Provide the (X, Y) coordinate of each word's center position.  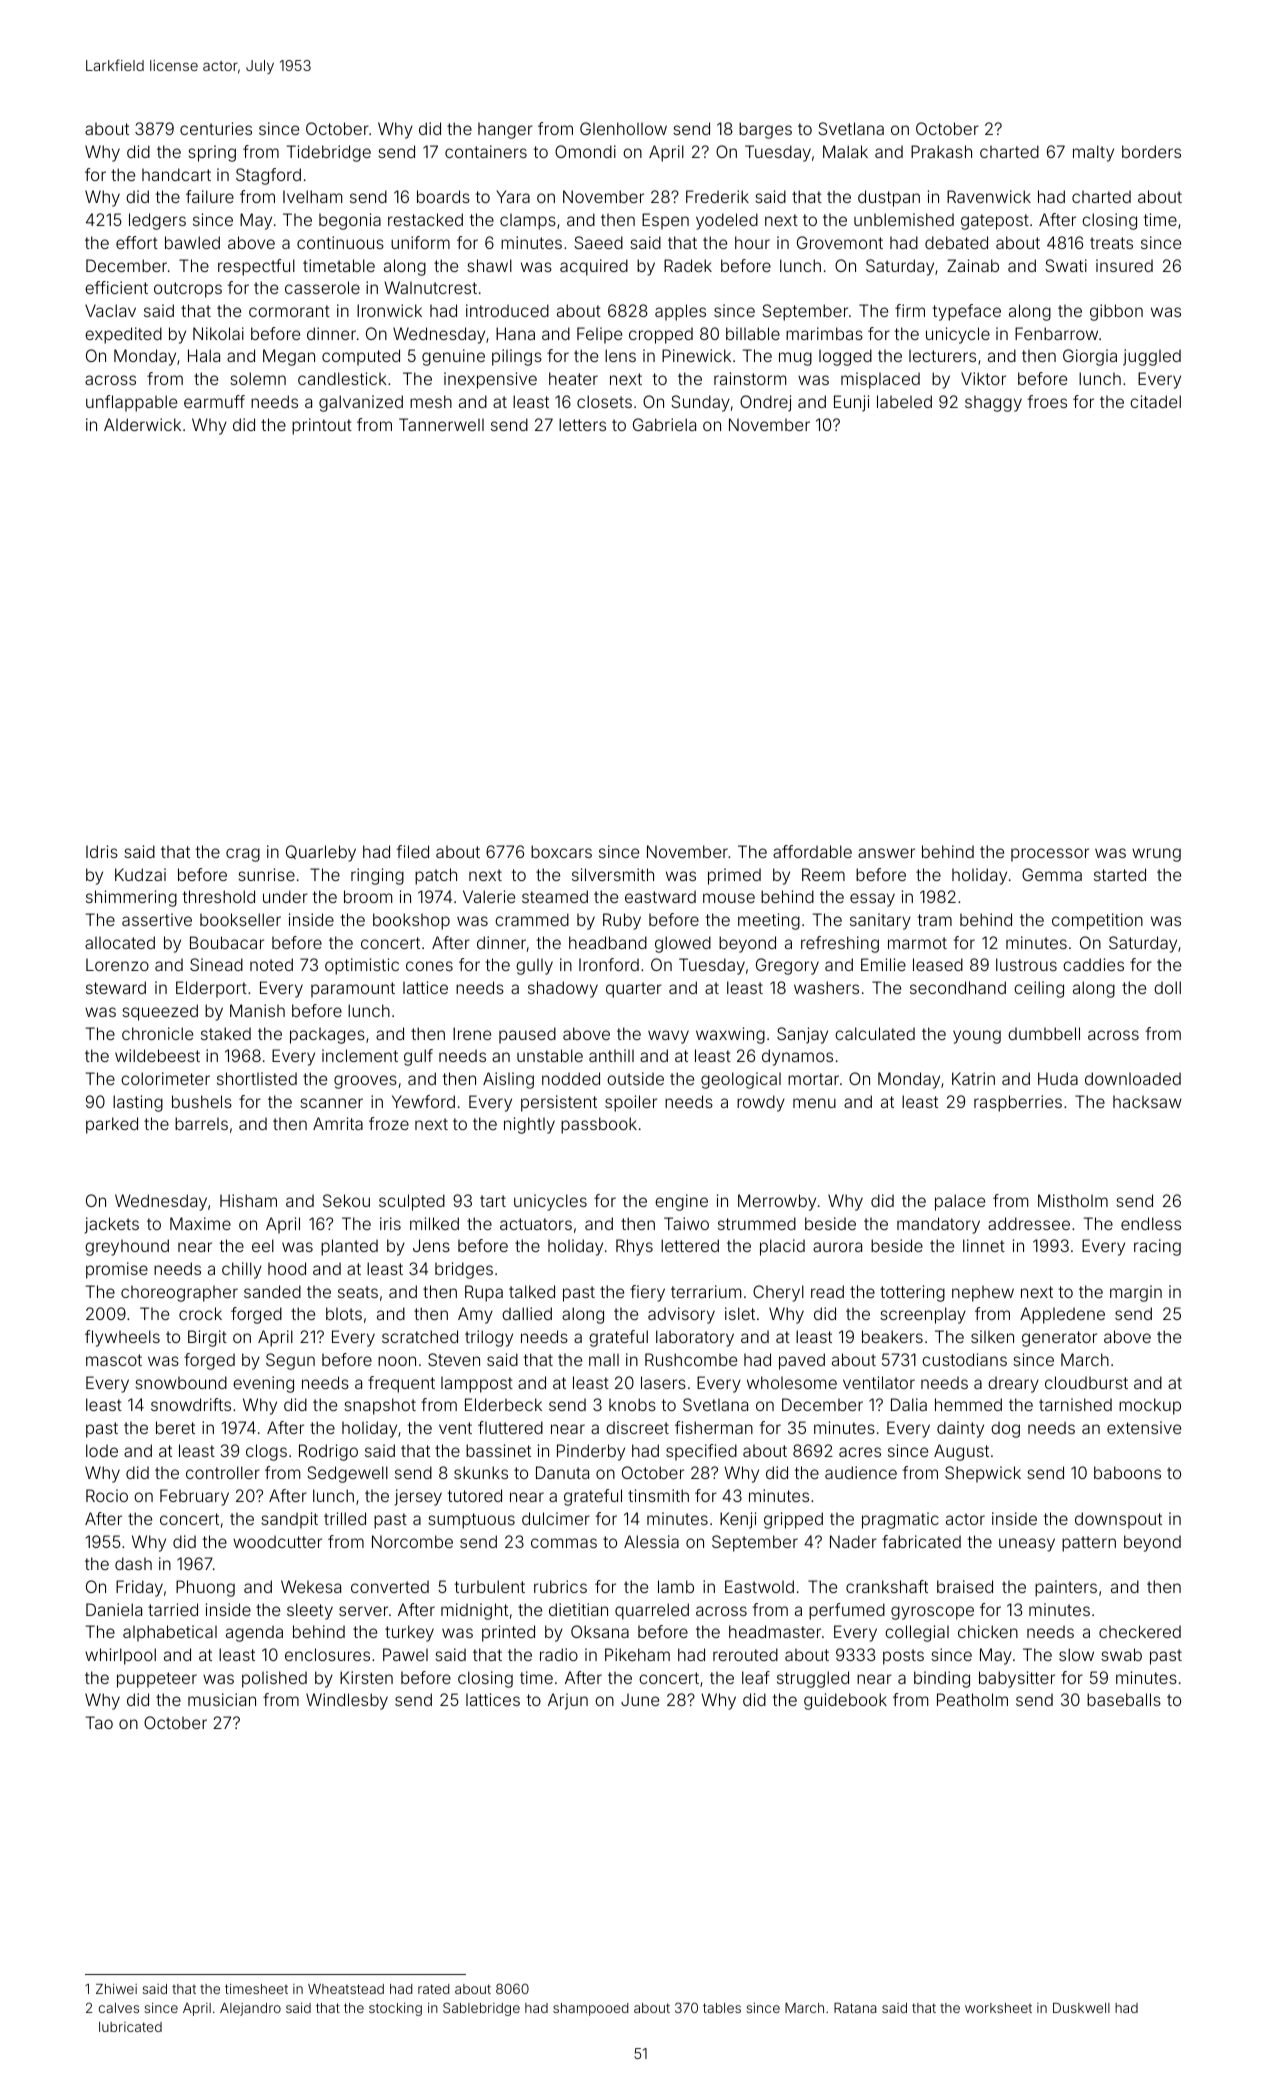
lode (102, 1450)
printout (322, 426)
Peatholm (972, 1699)
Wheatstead (346, 1989)
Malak (845, 151)
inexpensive (490, 380)
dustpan (889, 198)
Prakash (941, 151)
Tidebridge (329, 153)
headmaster (775, 1631)
